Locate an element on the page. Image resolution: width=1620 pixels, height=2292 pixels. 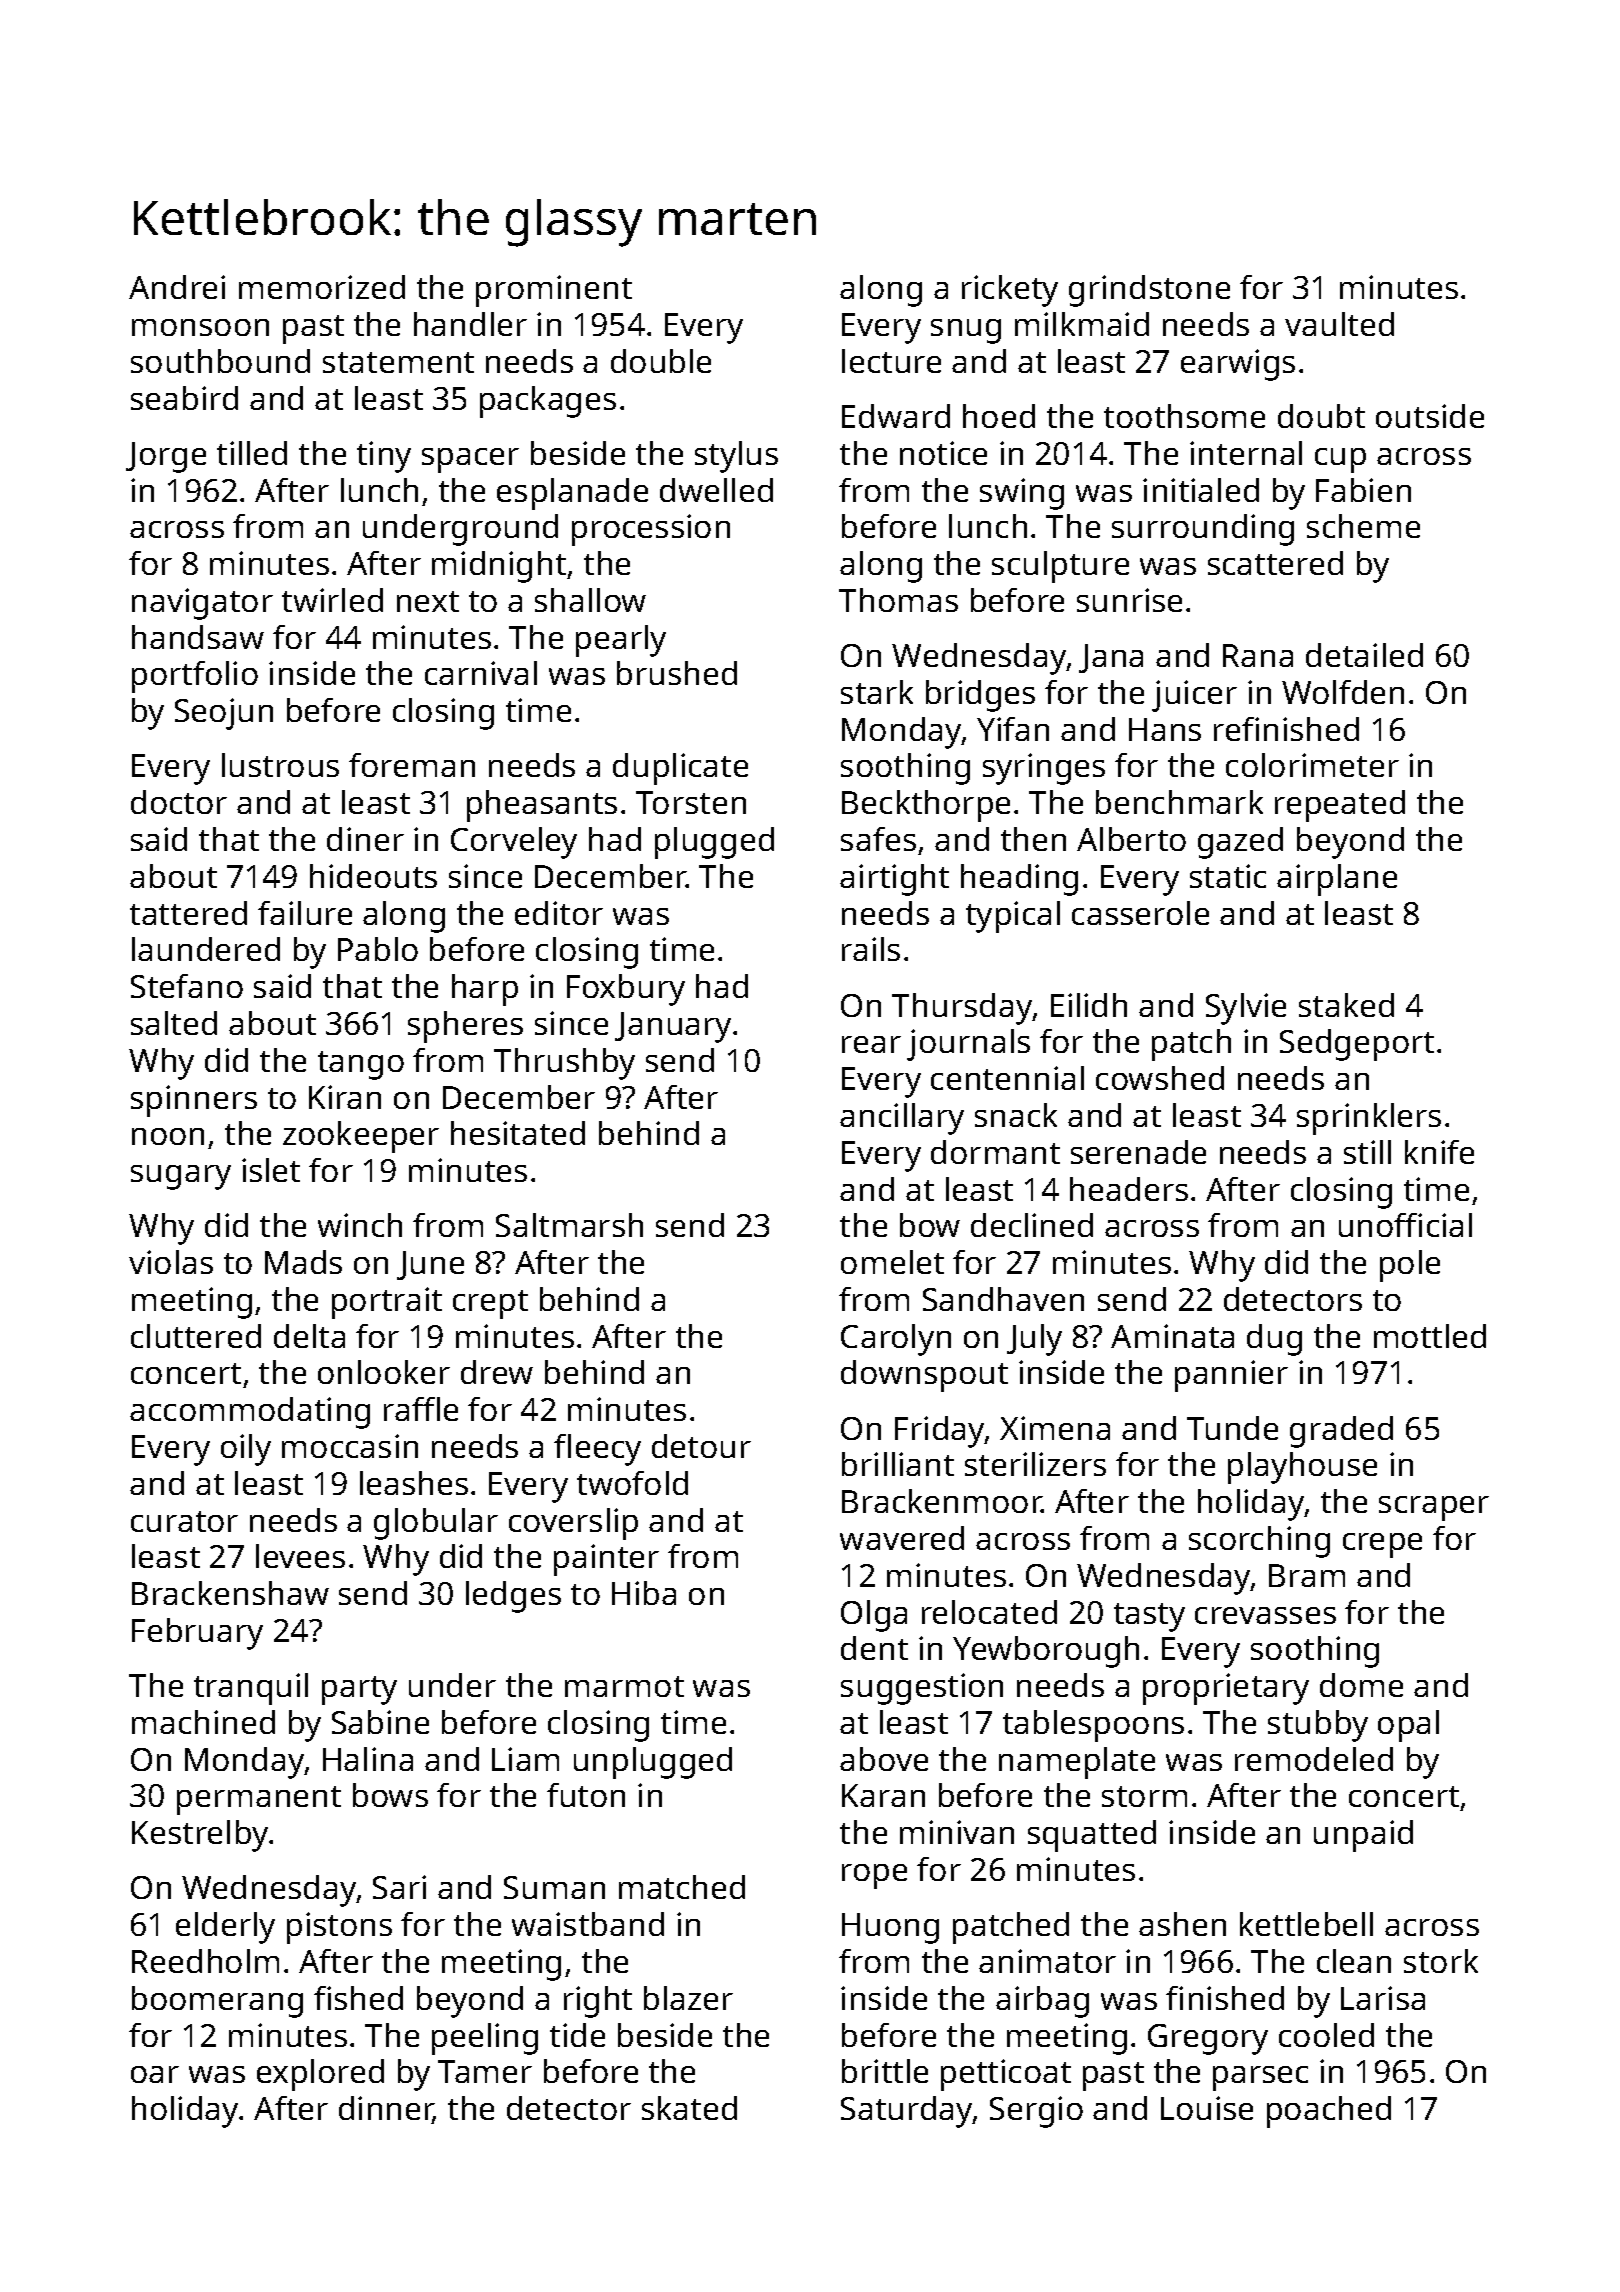
editor is located at coordinates (559, 913).
